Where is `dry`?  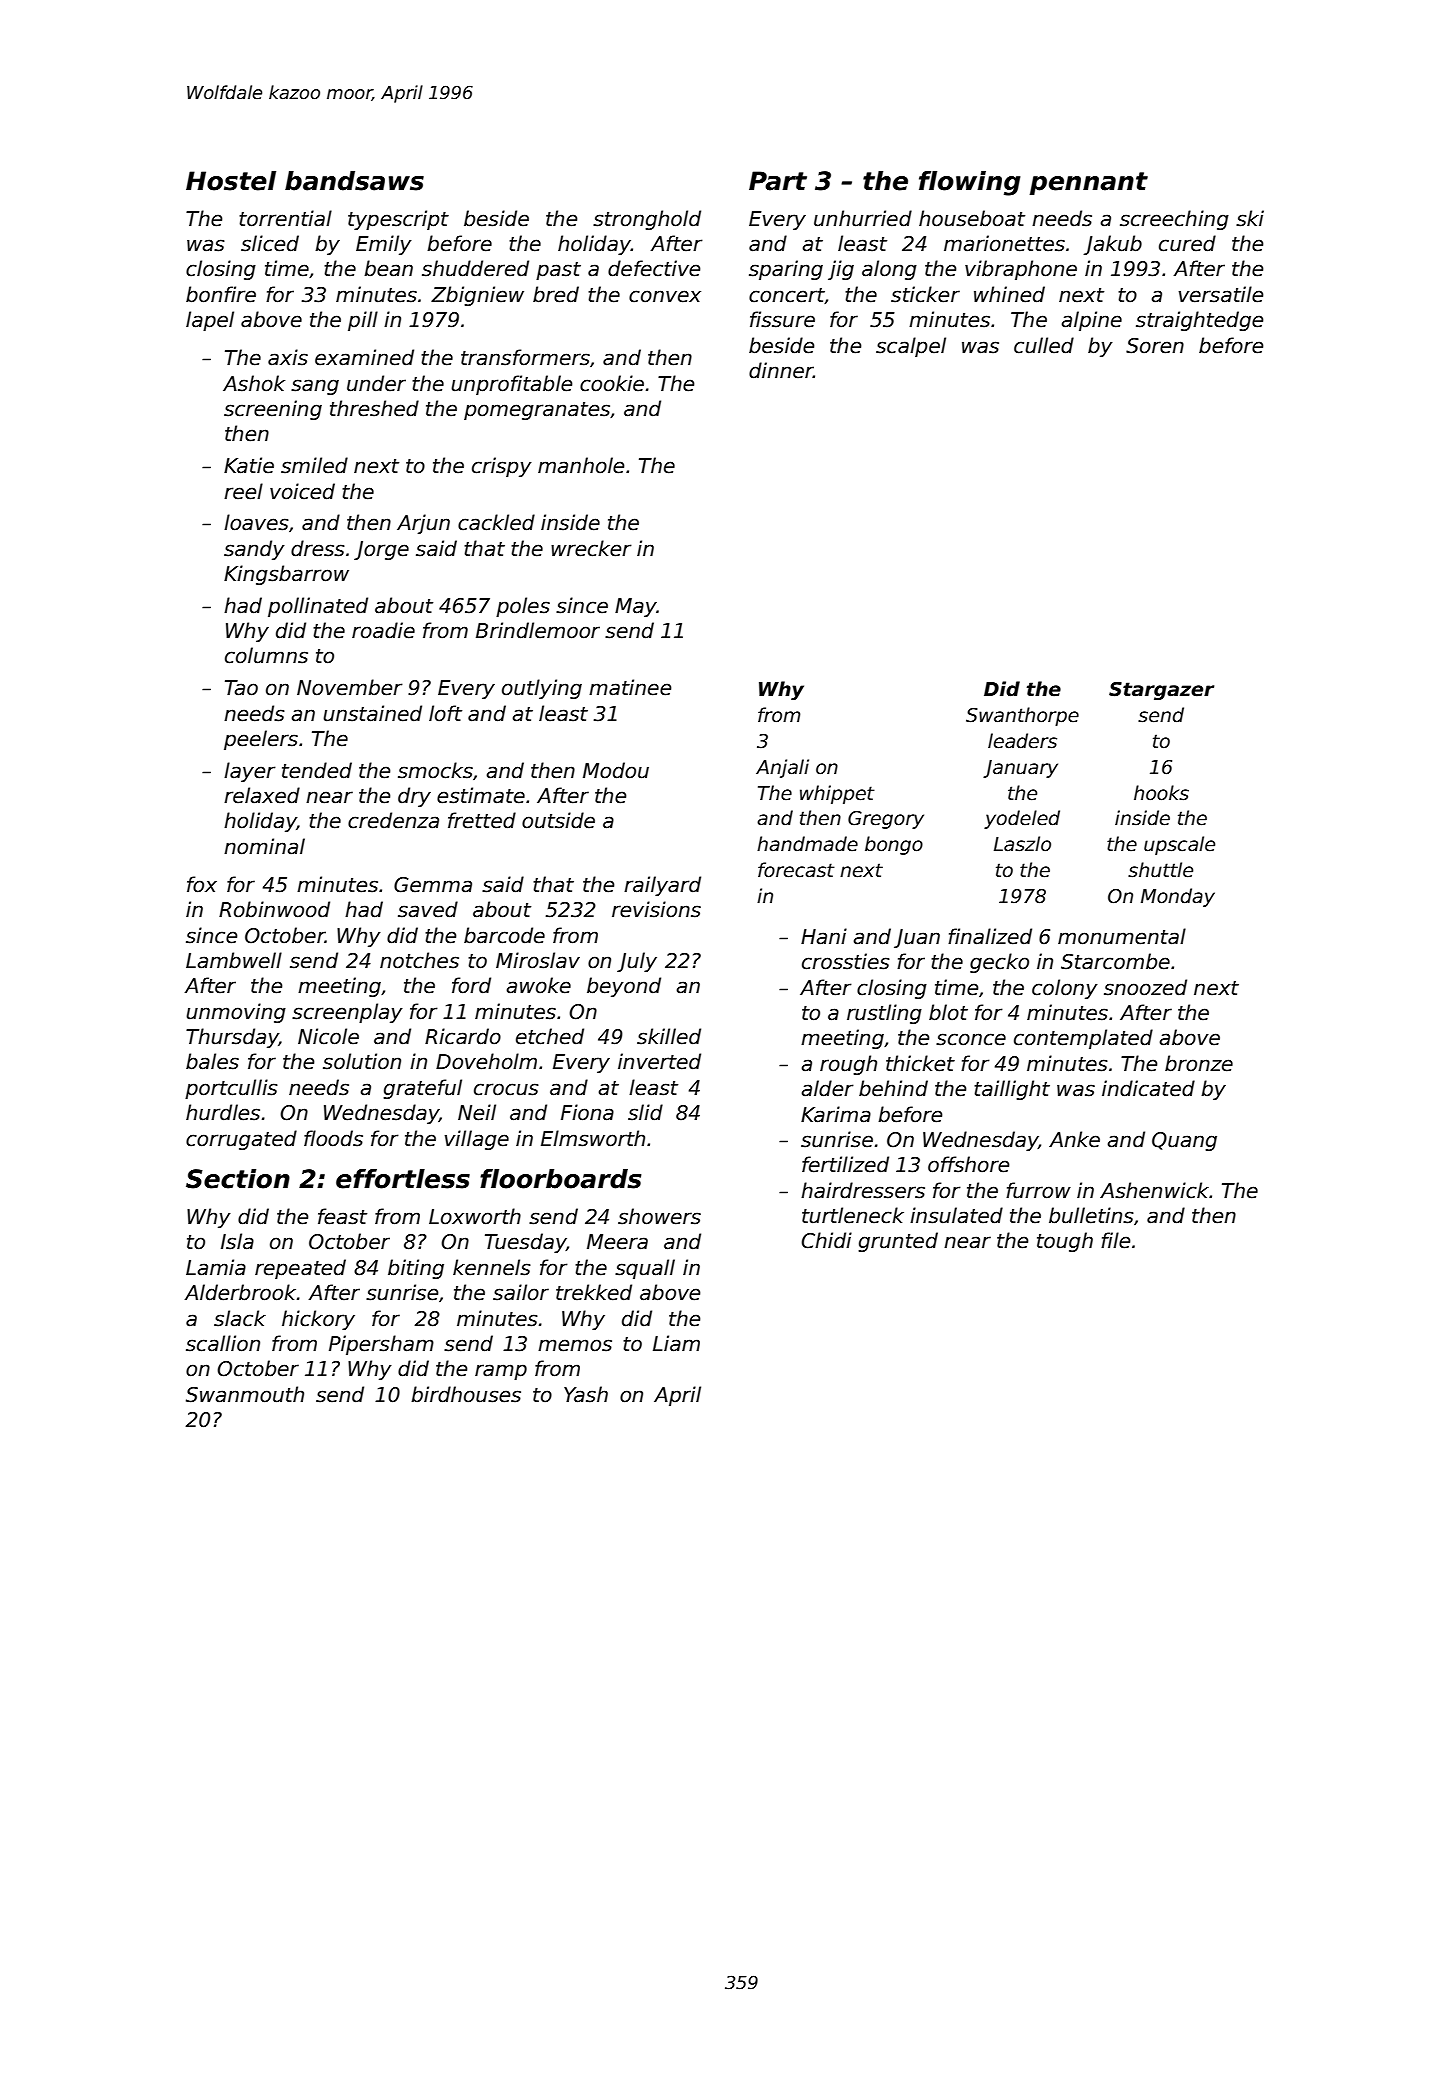
dry is located at coordinates (414, 797).
